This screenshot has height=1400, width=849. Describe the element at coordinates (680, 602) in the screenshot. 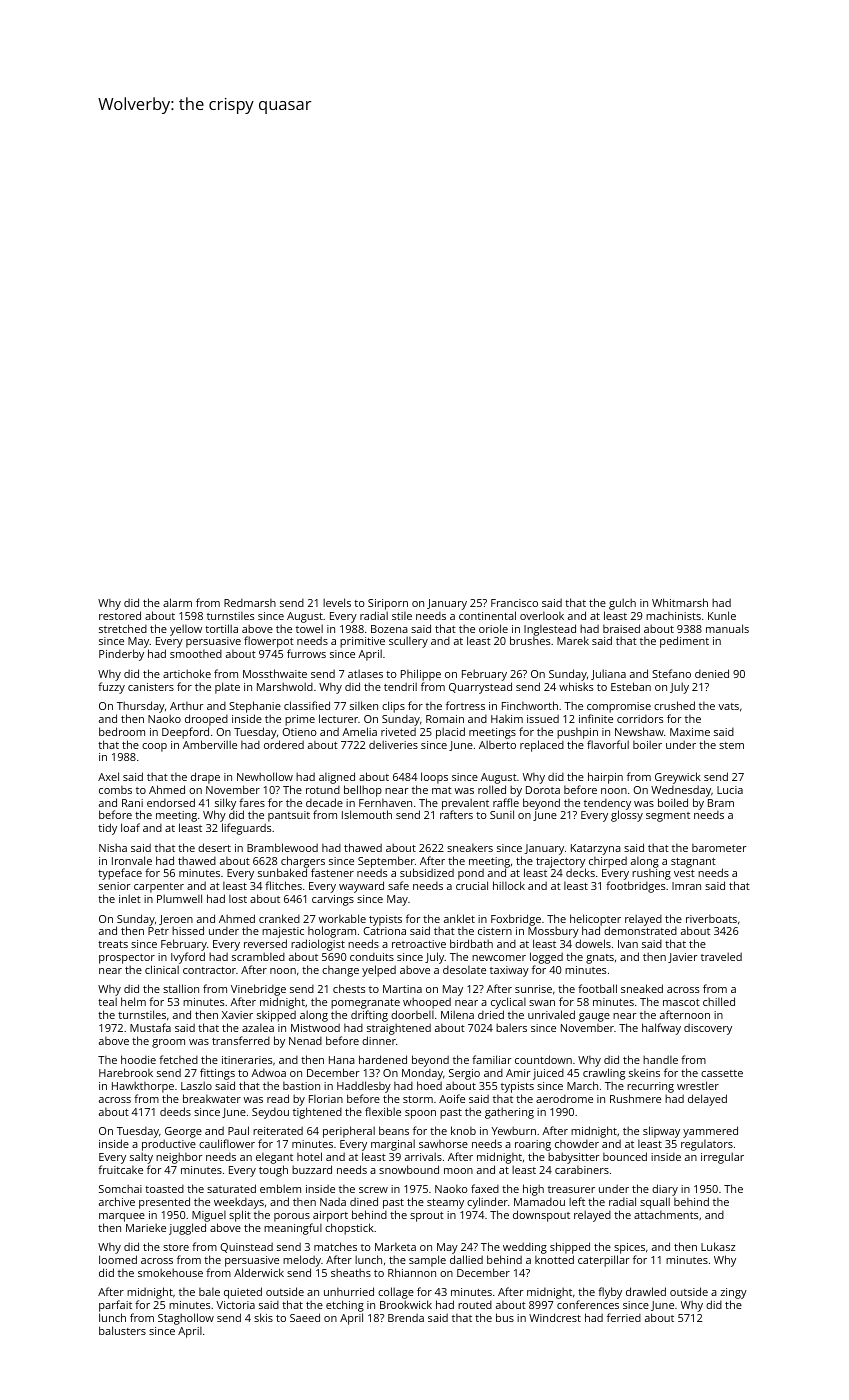

I see `Whitmarsh` at that location.
